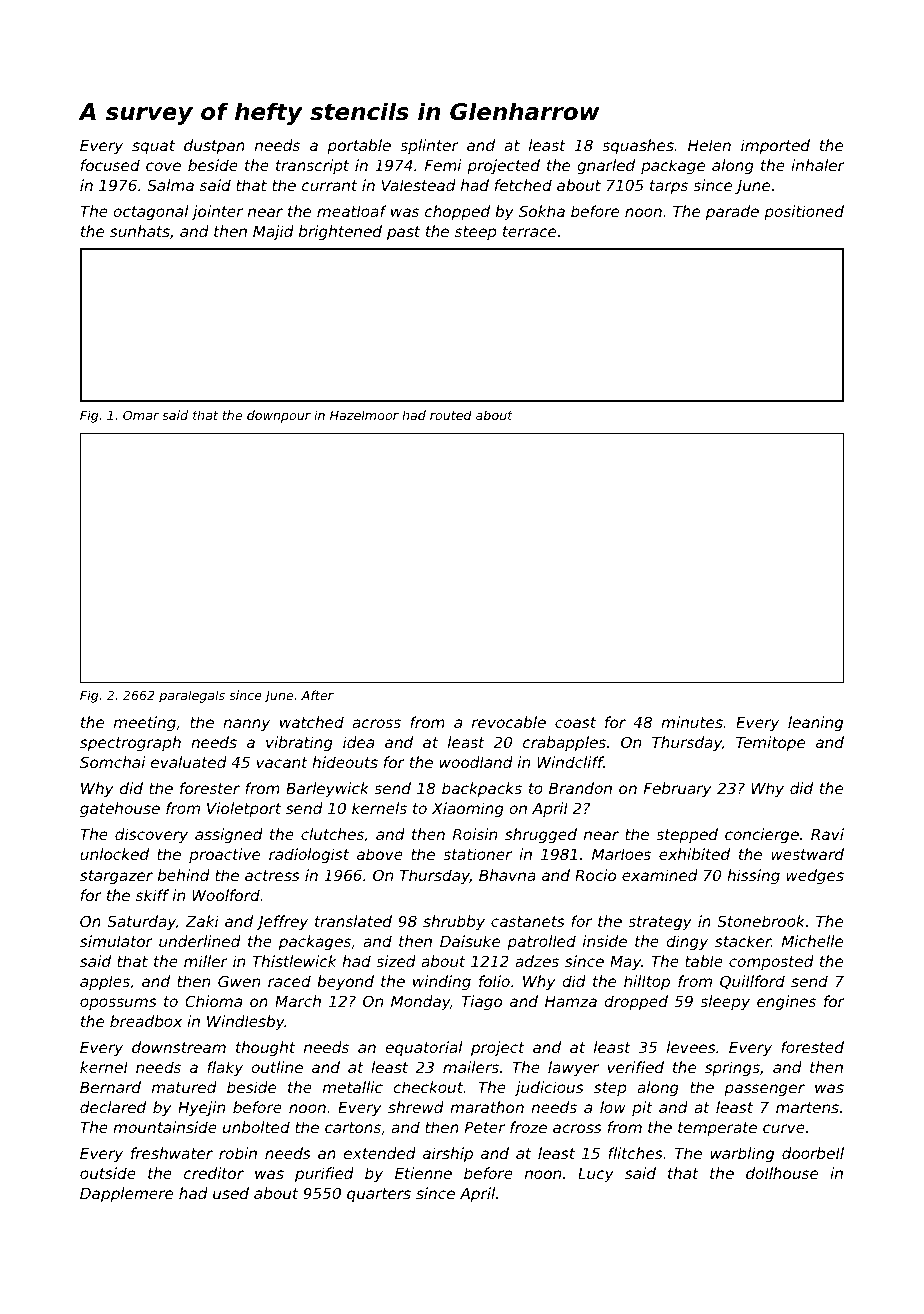 This screenshot has width=924, height=1314. What do you see at coordinates (692, 722) in the screenshot?
I see `minutes` at bounding box center [692, 722].
